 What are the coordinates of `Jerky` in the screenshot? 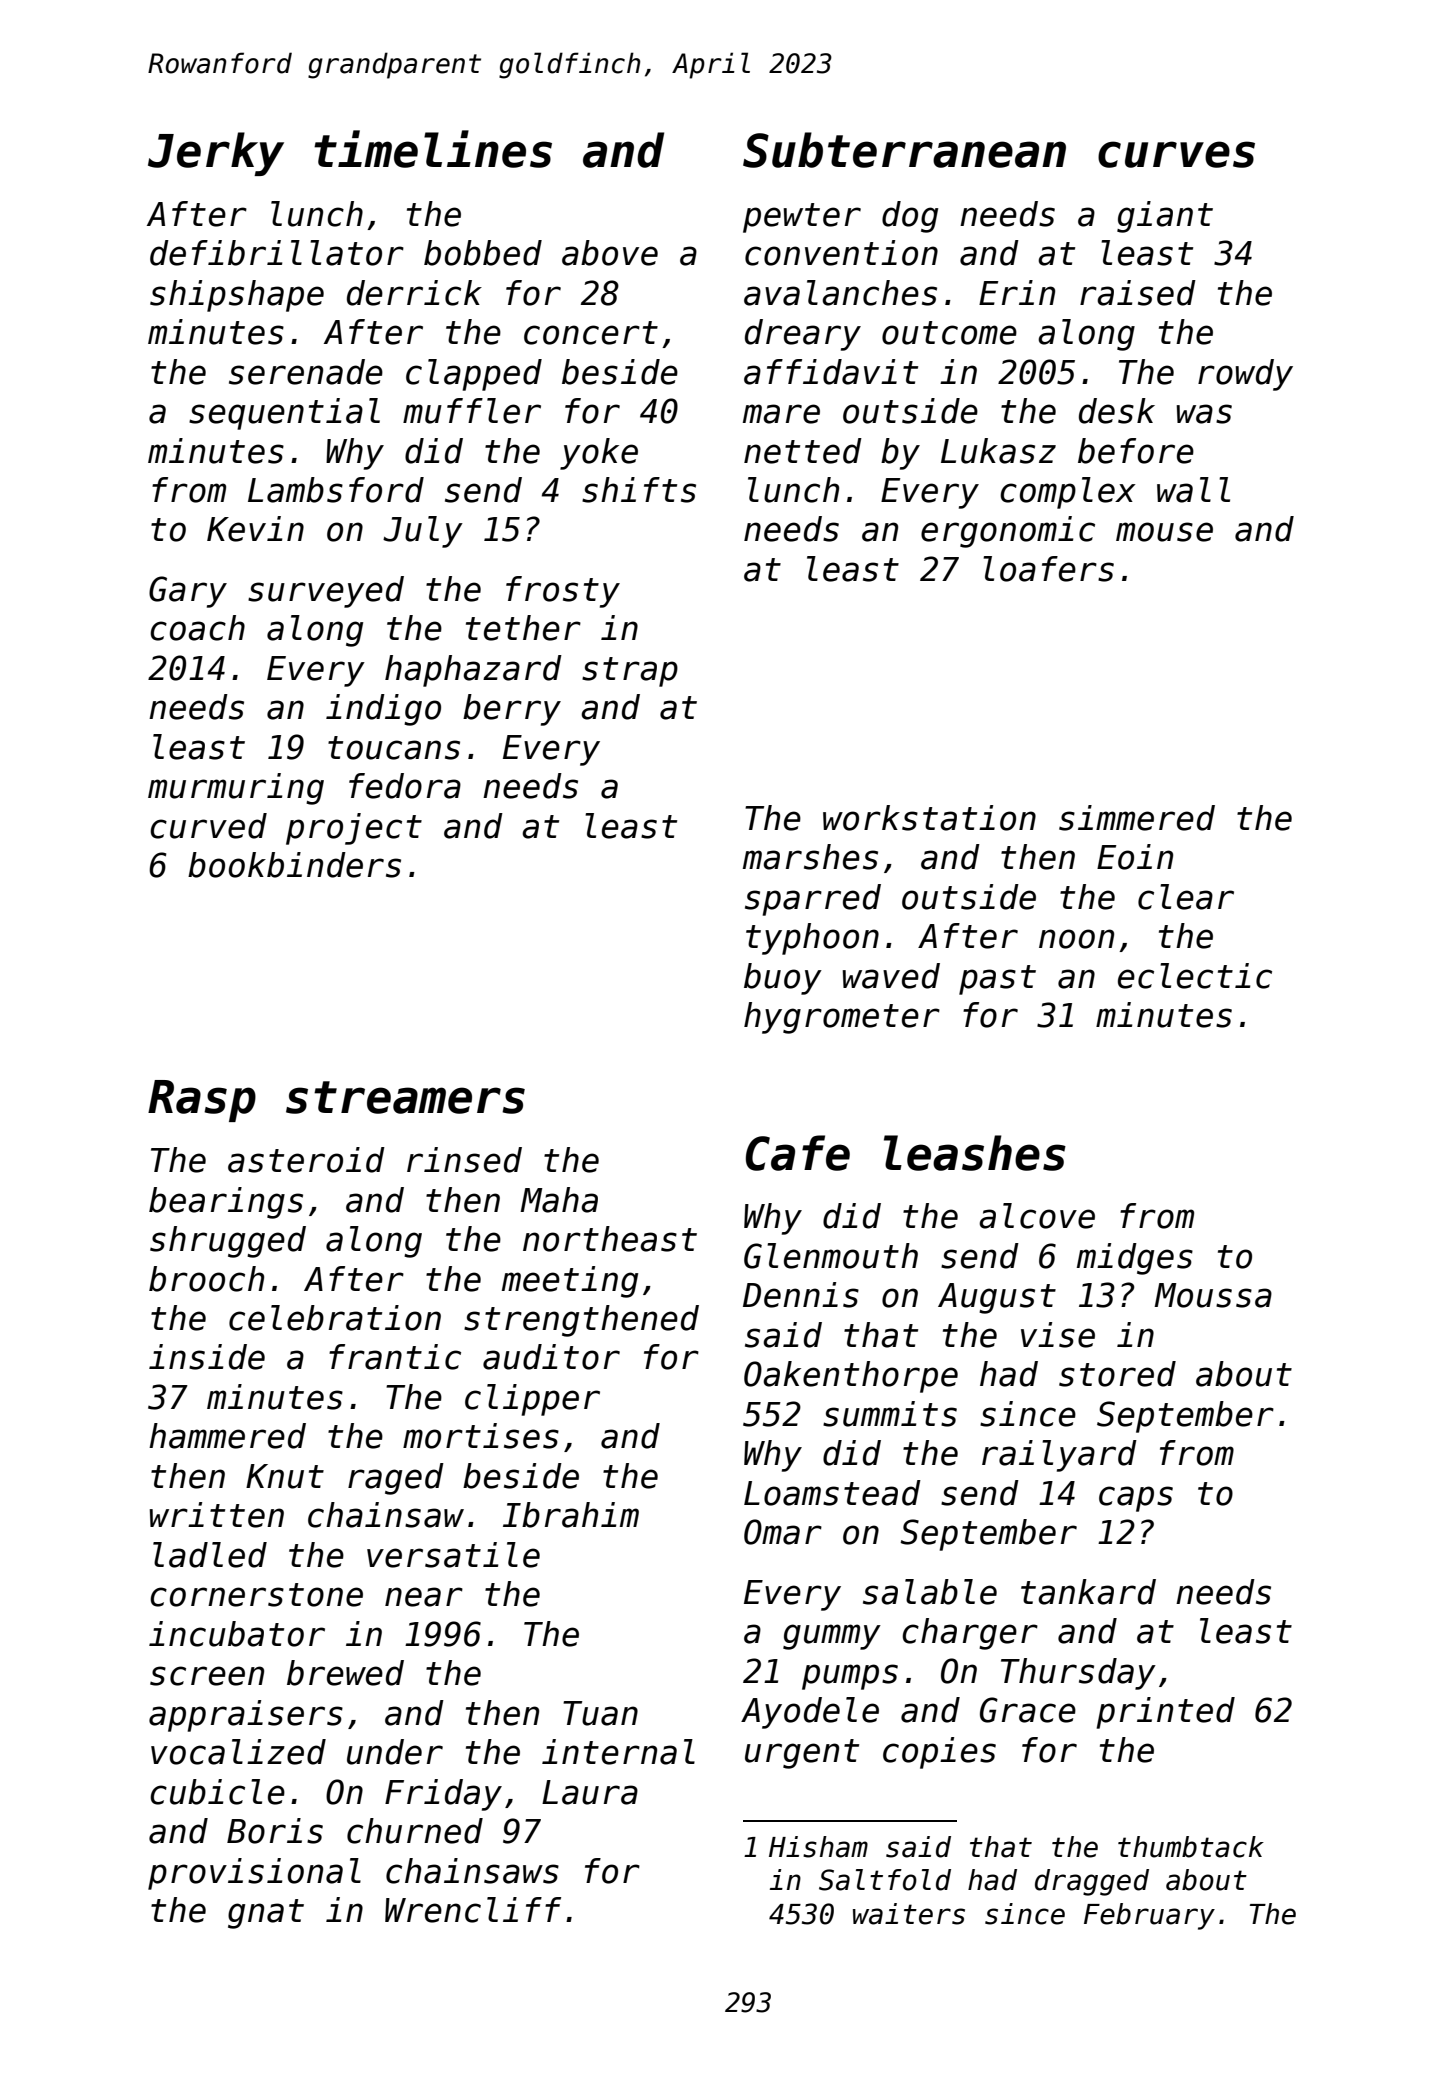 It's located at (216, 154).
